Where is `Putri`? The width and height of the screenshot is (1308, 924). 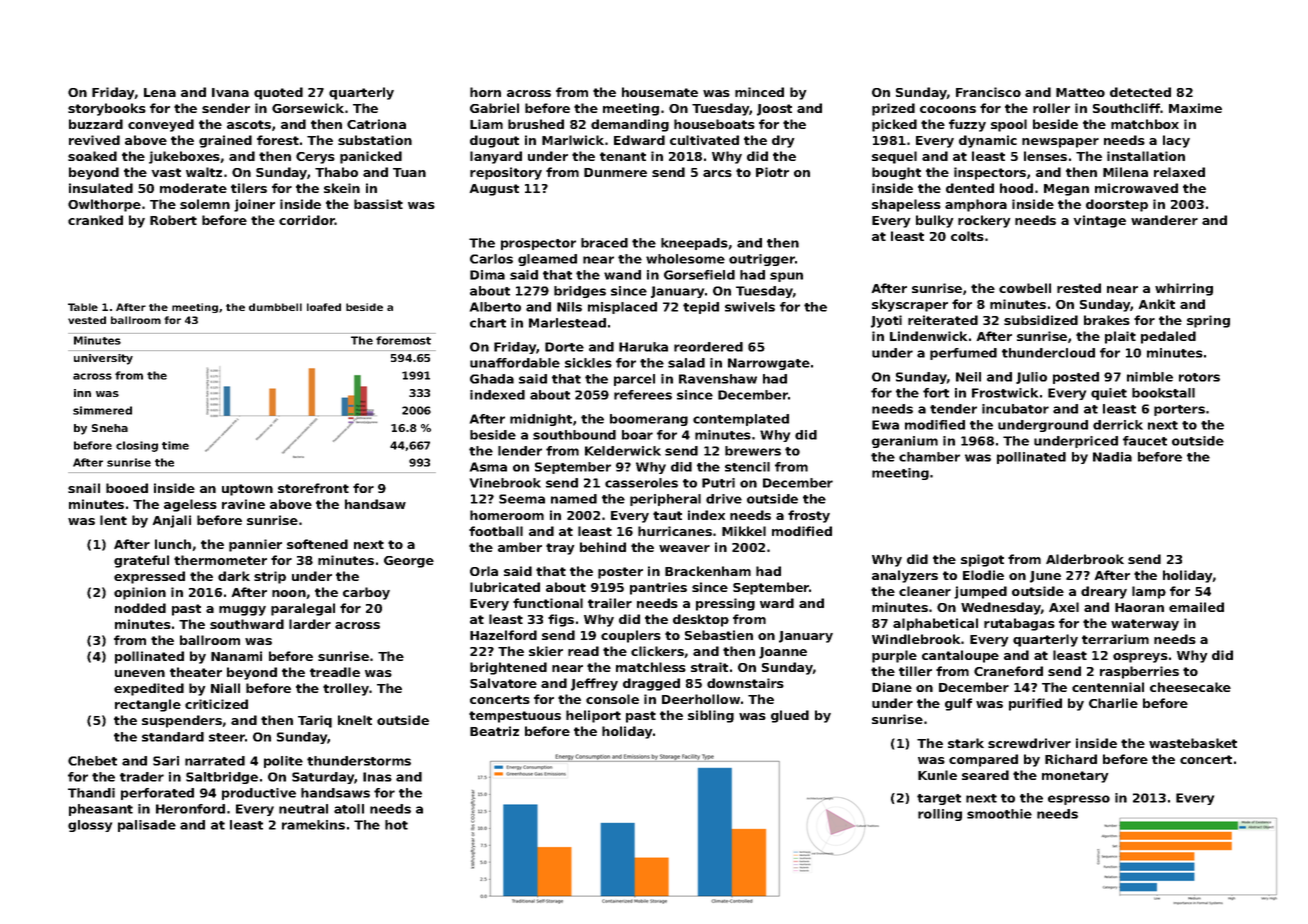 Putri is located at coordinates (718, 483).
